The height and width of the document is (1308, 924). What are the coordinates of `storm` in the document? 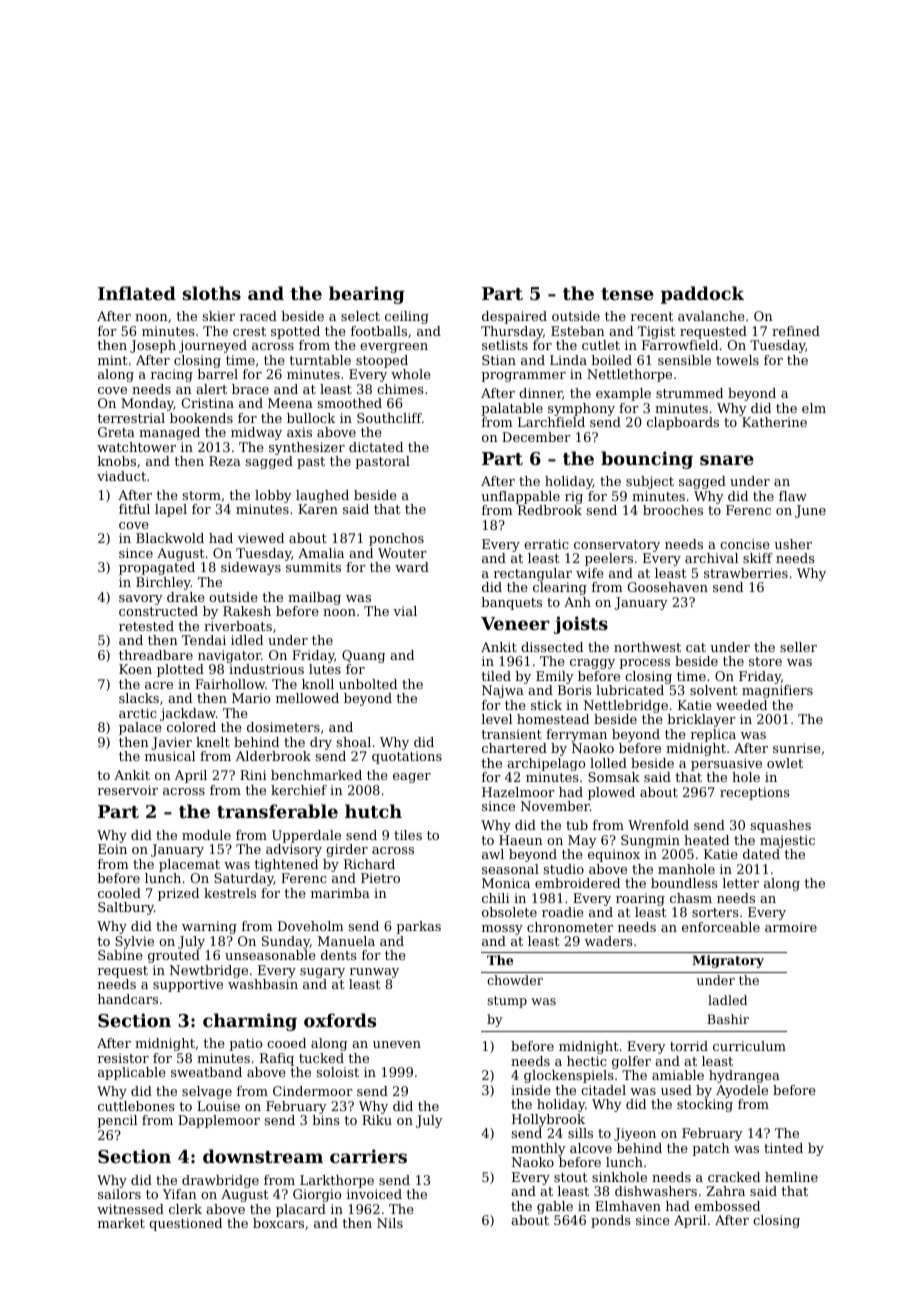 It's located at (202, 495).
